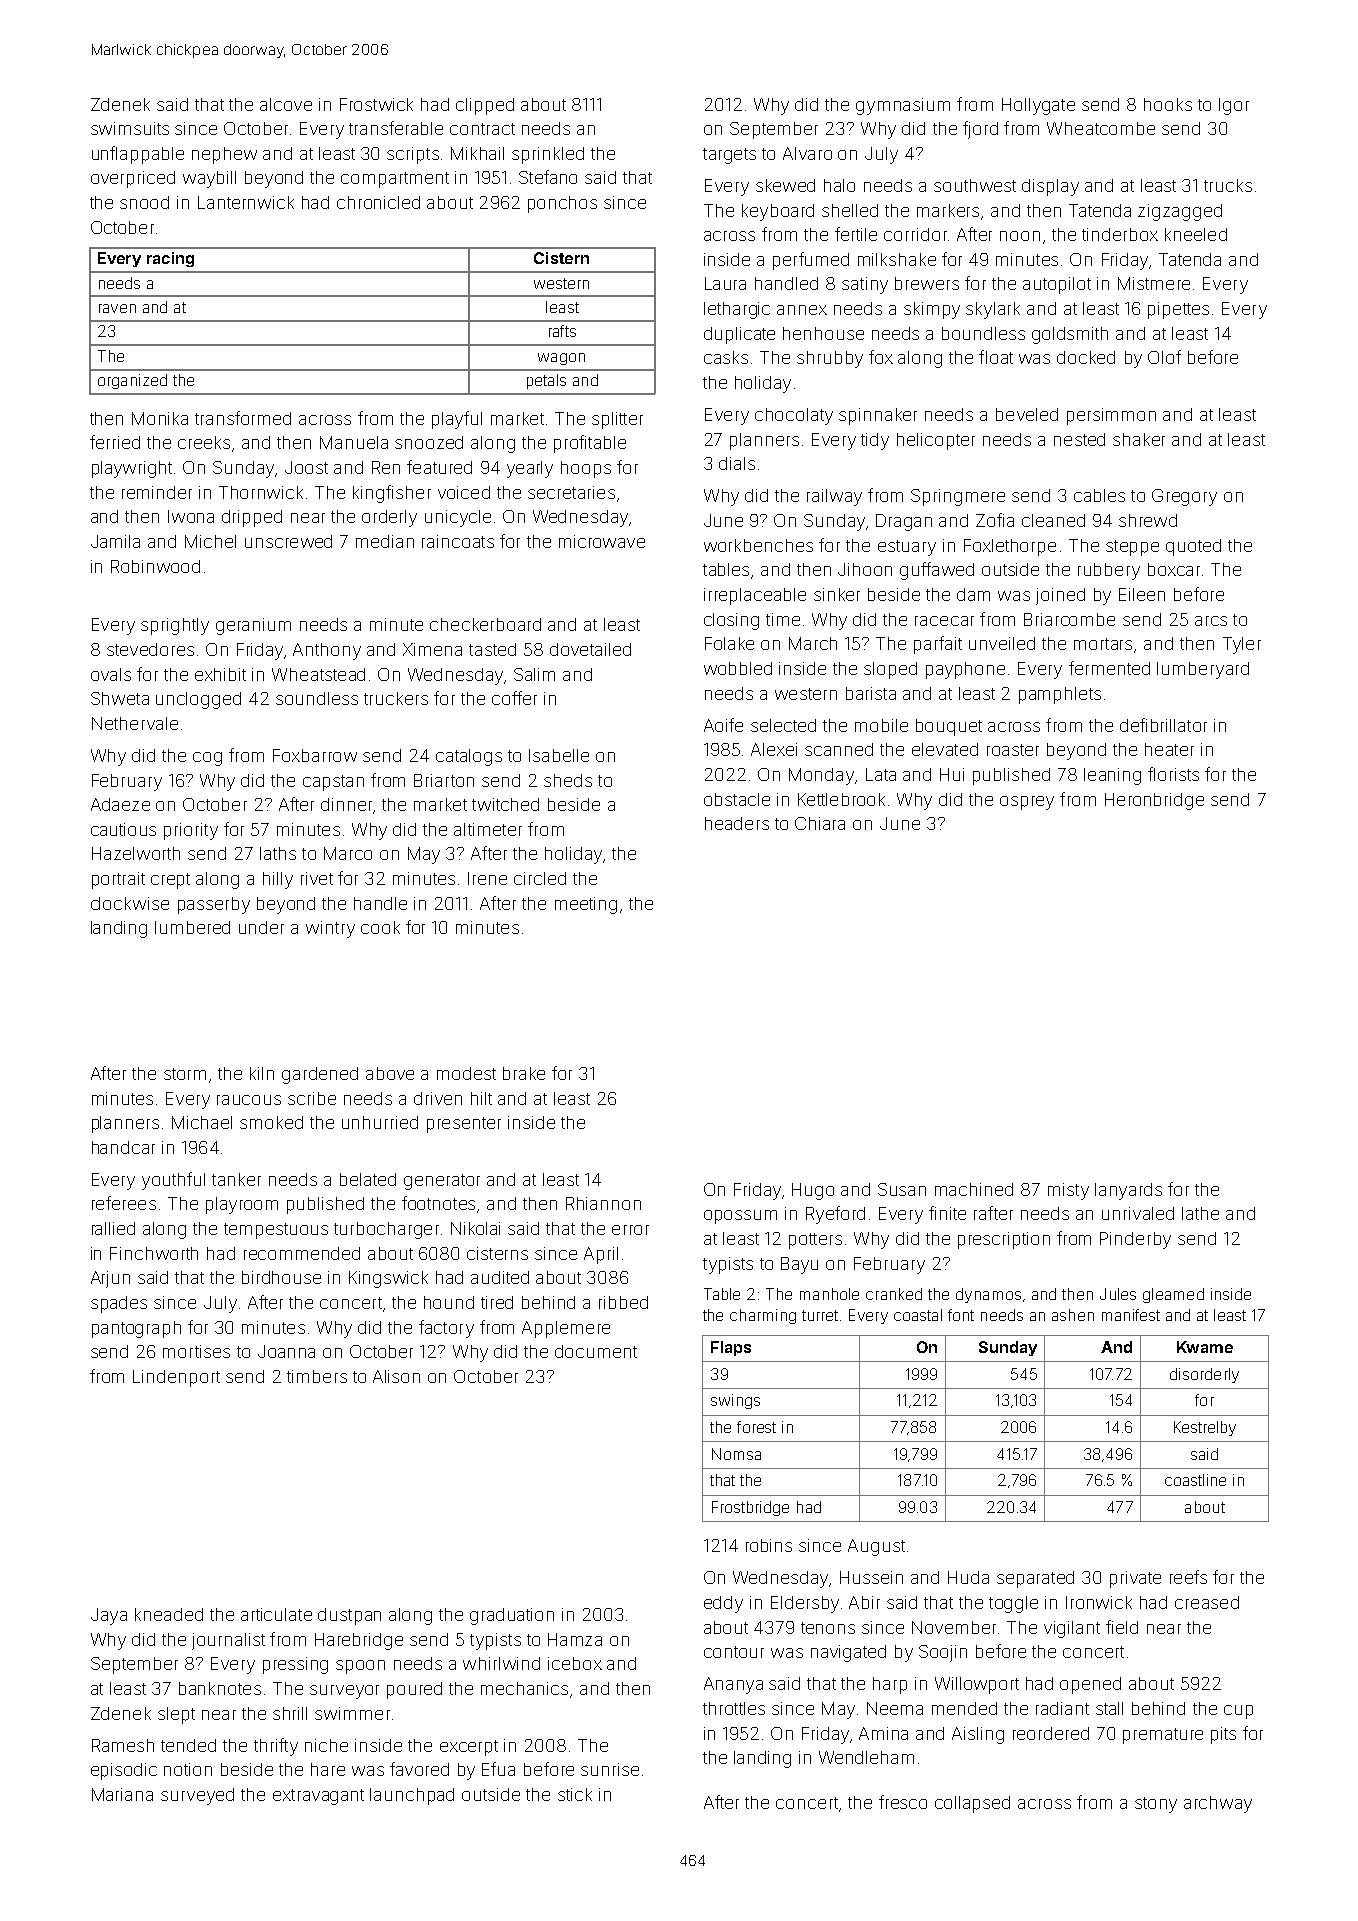  Describe the element at coordinates (154, 1253) in the page. I see `Finchworth` at that location.
